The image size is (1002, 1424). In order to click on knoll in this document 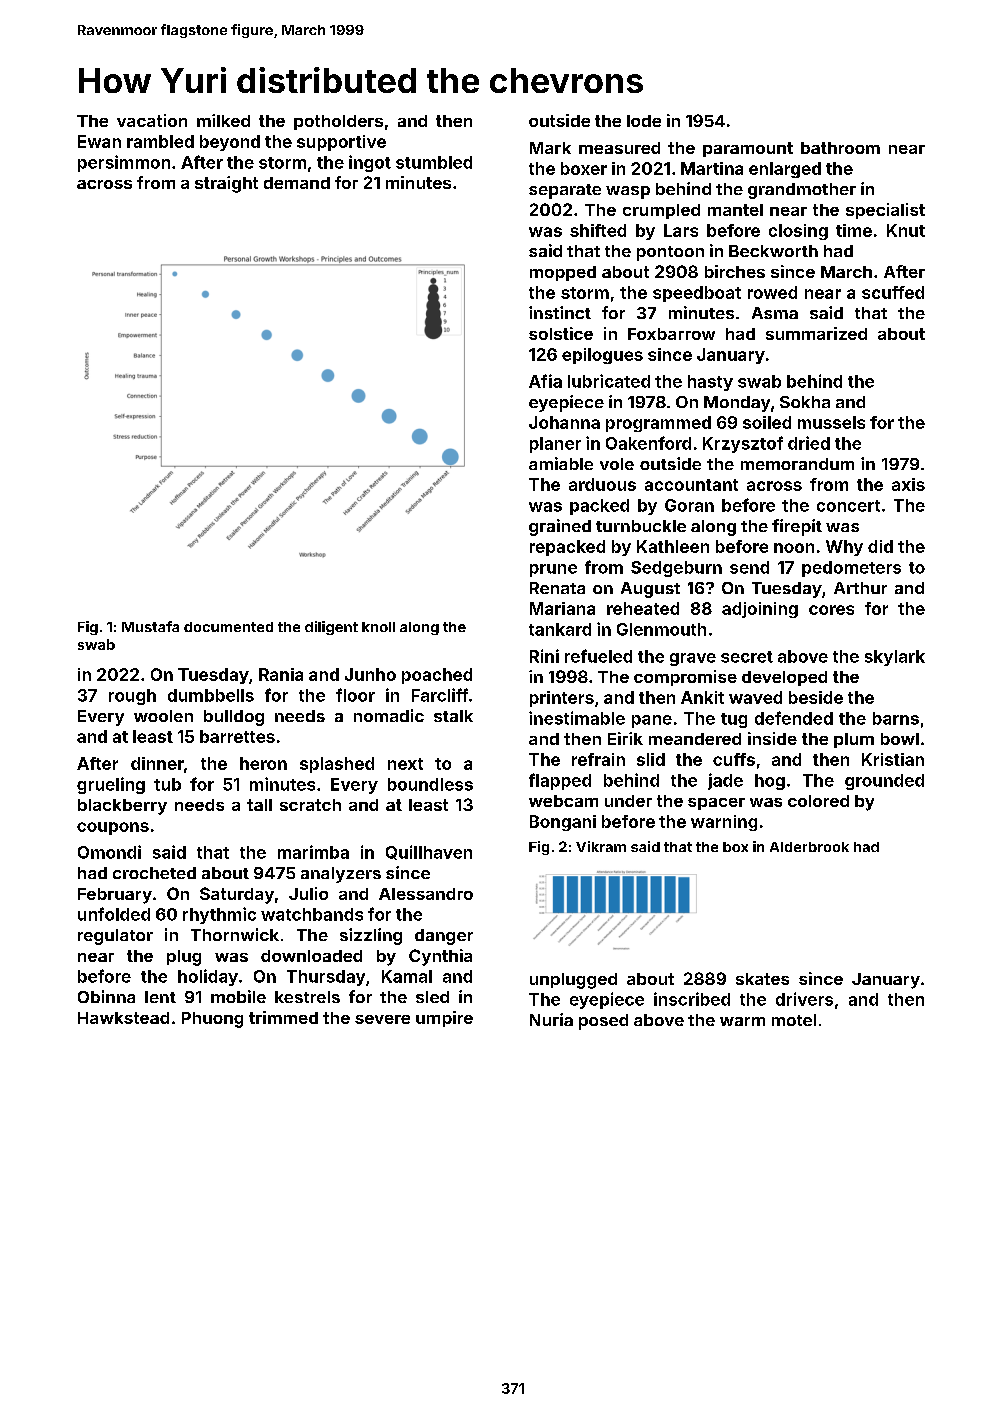, I will do `click(378, 627)`.
